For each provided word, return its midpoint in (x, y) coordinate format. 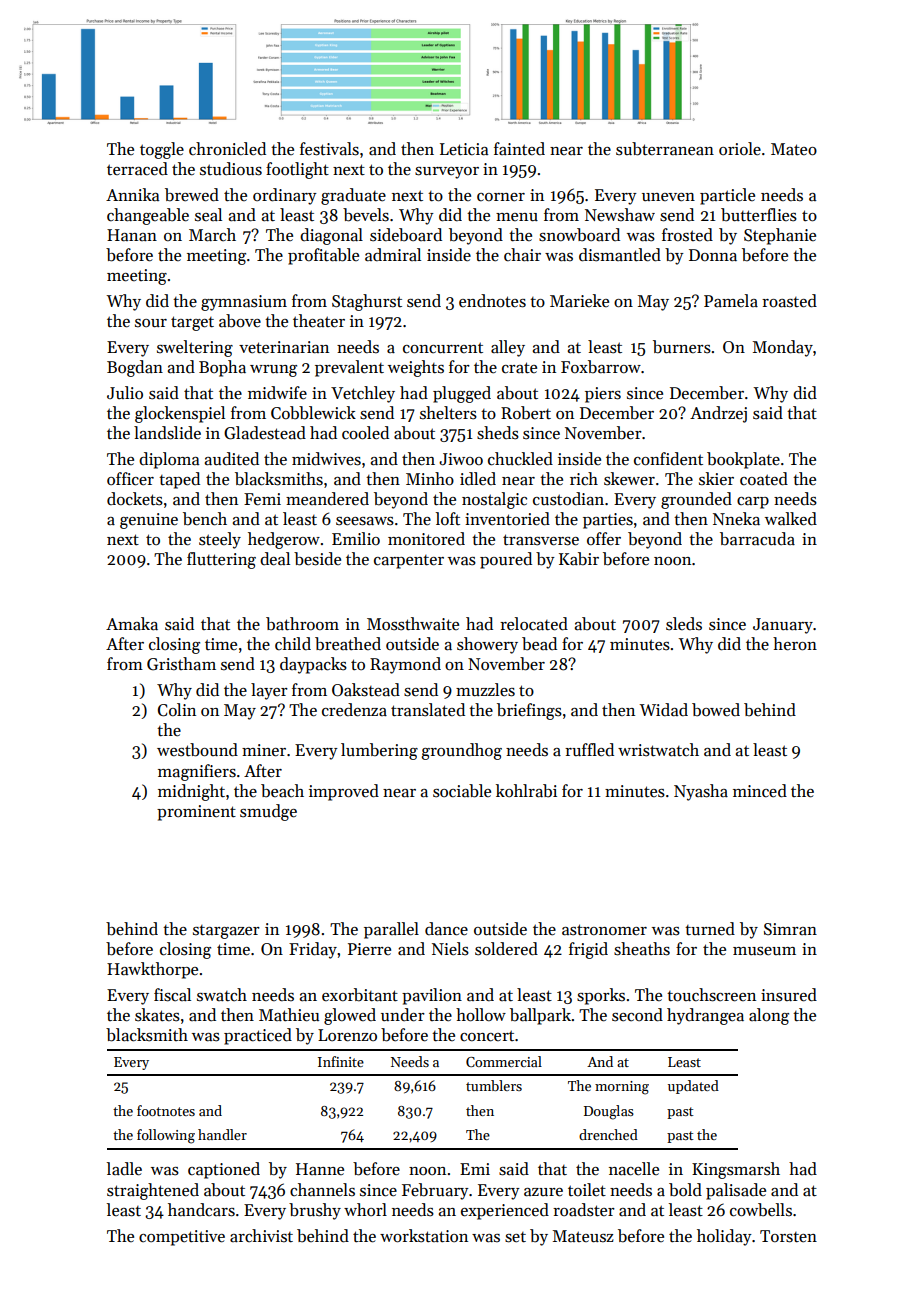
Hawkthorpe (152, 970)
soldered (506, 949)
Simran (790, 929)
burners (682, 347)
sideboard (406, 235)
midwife (277, 393)
